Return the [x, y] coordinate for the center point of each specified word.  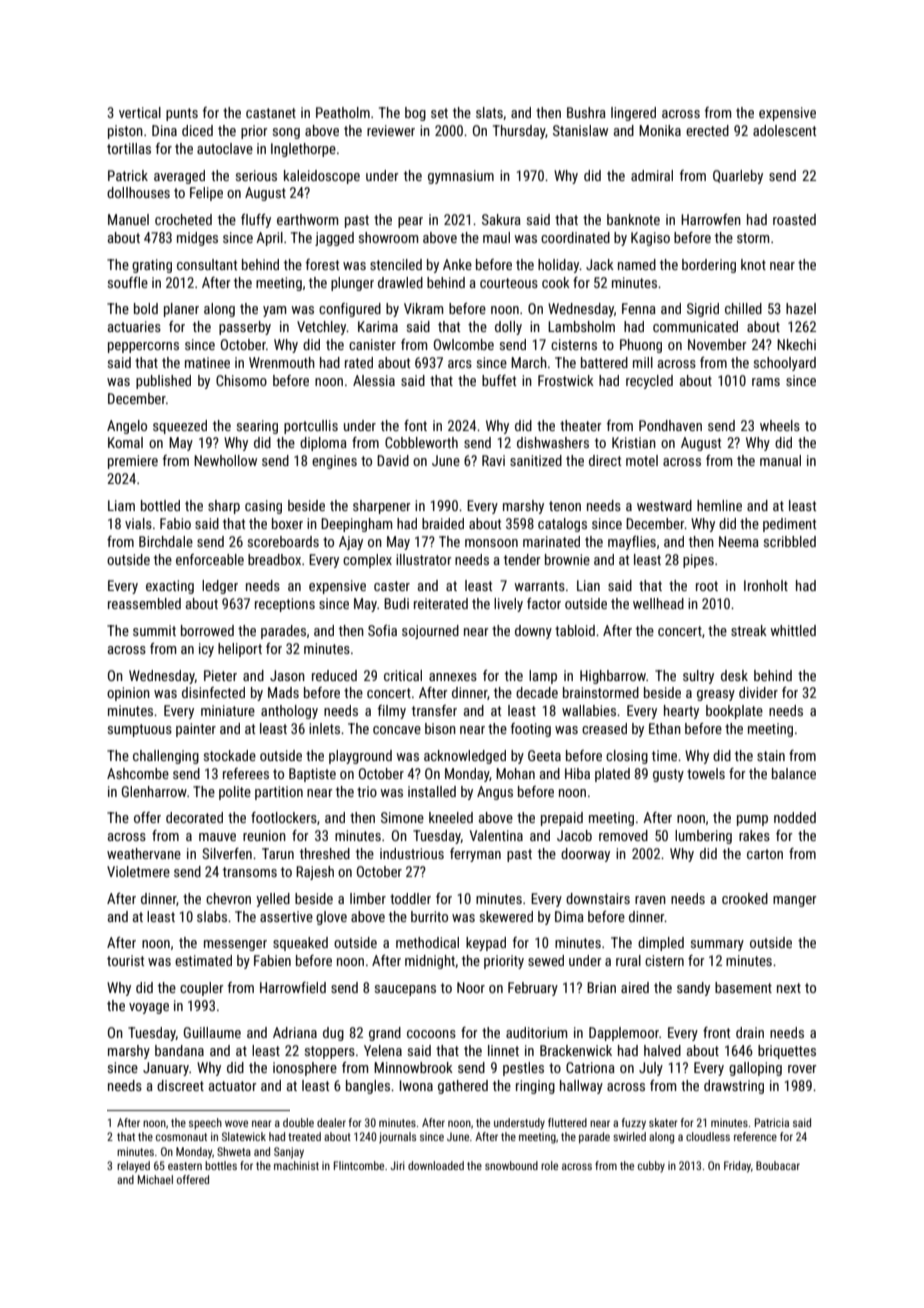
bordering [709, 266]
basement [743, 987]
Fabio [175, 523]
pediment [789, 525]
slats [489, 112]
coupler [202, 989]
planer [181, 310]
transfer [434, 710]
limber [368, 898]
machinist [296, 1165]
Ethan [665, 728]
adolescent [784, 130]
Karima [378, 326]
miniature [228, 710]
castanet [271, 113]
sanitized [536, 460]
